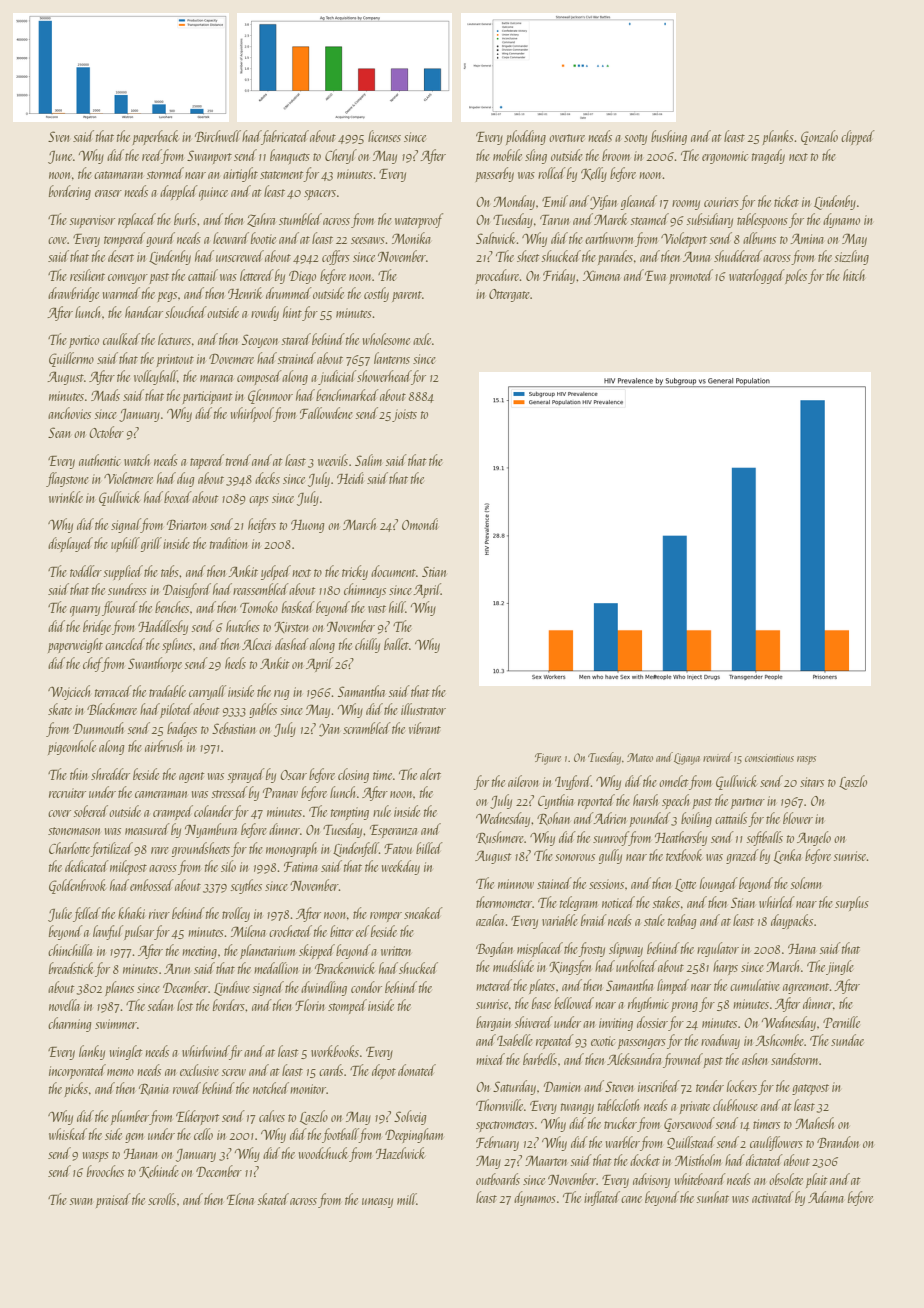 This page has width=924, height=1308. Describe the element at coordinates (368, 240) in the page. I see `seesaws` at that location.
